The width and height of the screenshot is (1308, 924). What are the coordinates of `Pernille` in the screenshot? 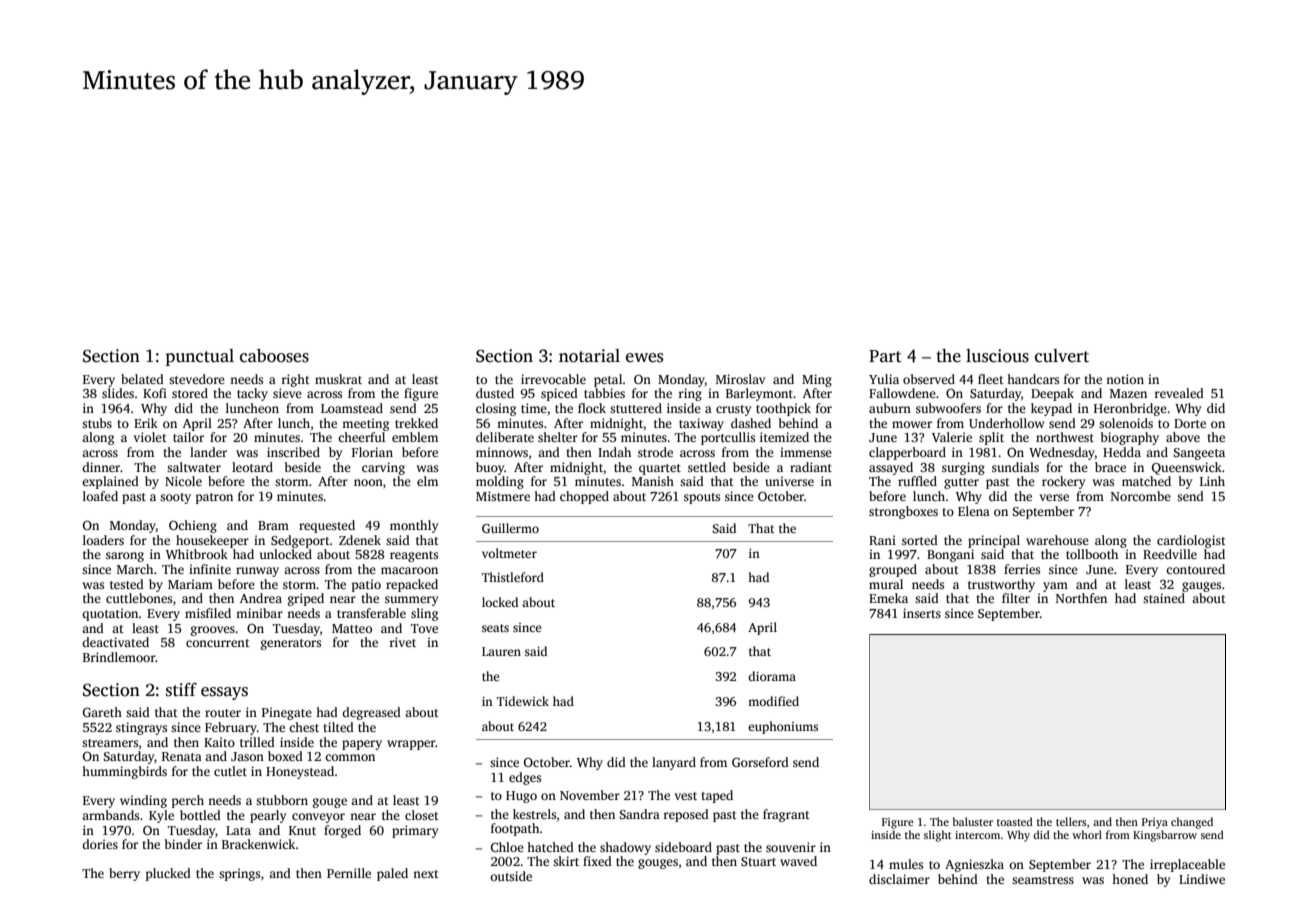 It's located at (349, 873).
